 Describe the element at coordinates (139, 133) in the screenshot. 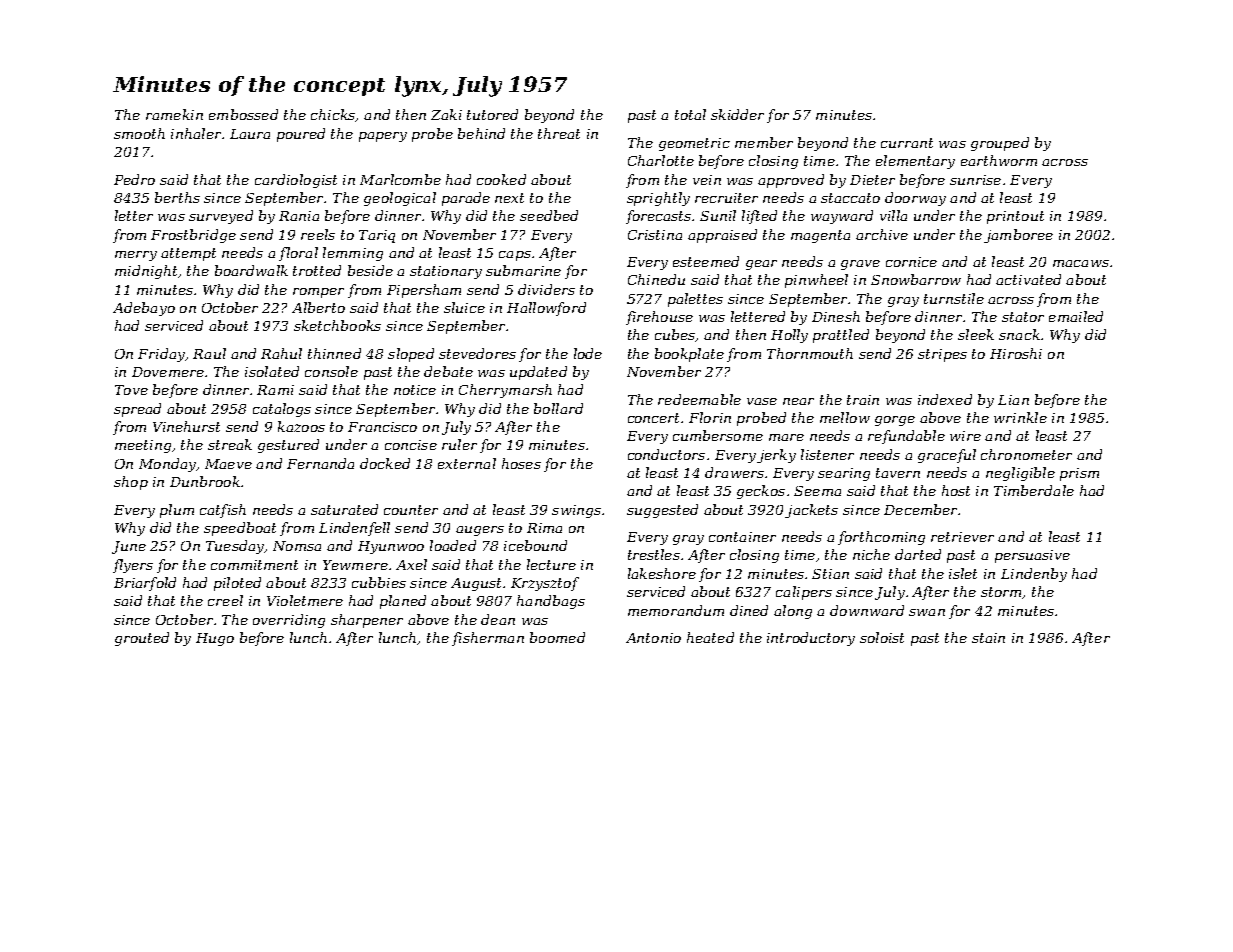

I see `smooth` at that location.
